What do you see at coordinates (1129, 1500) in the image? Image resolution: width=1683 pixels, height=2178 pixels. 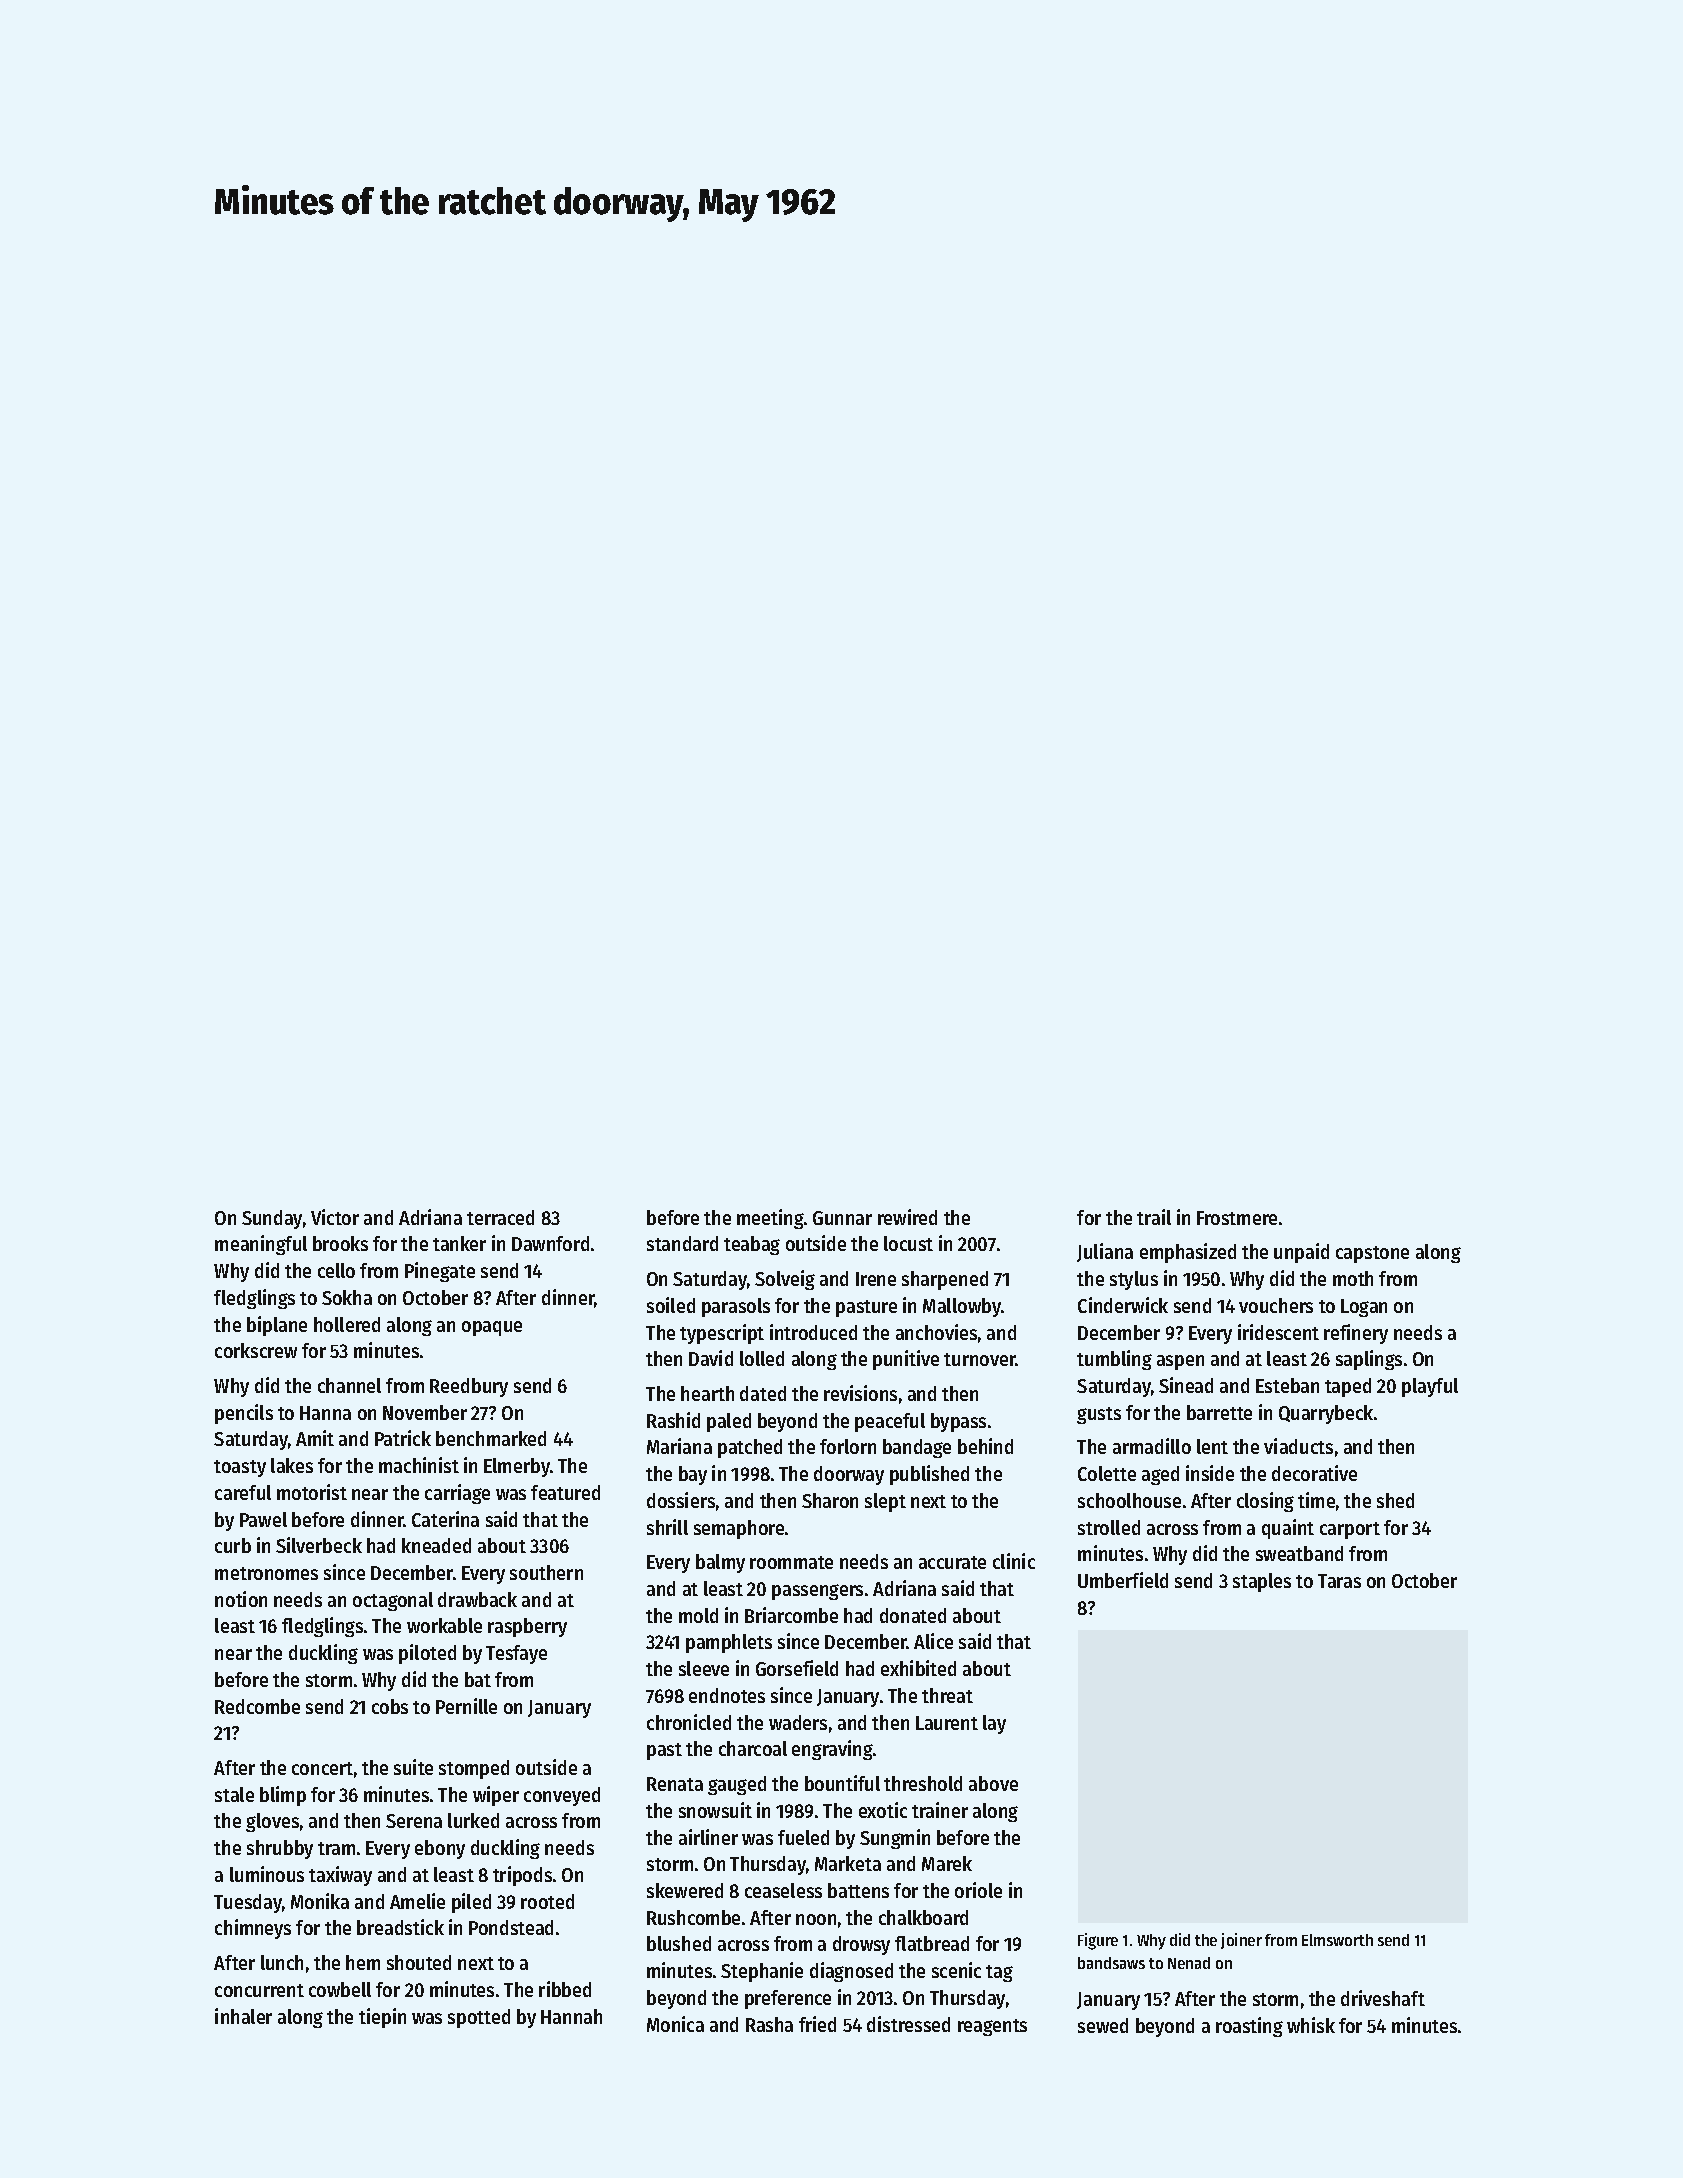 I see `schoolhouse` at bounding box center [1129, 1500].
